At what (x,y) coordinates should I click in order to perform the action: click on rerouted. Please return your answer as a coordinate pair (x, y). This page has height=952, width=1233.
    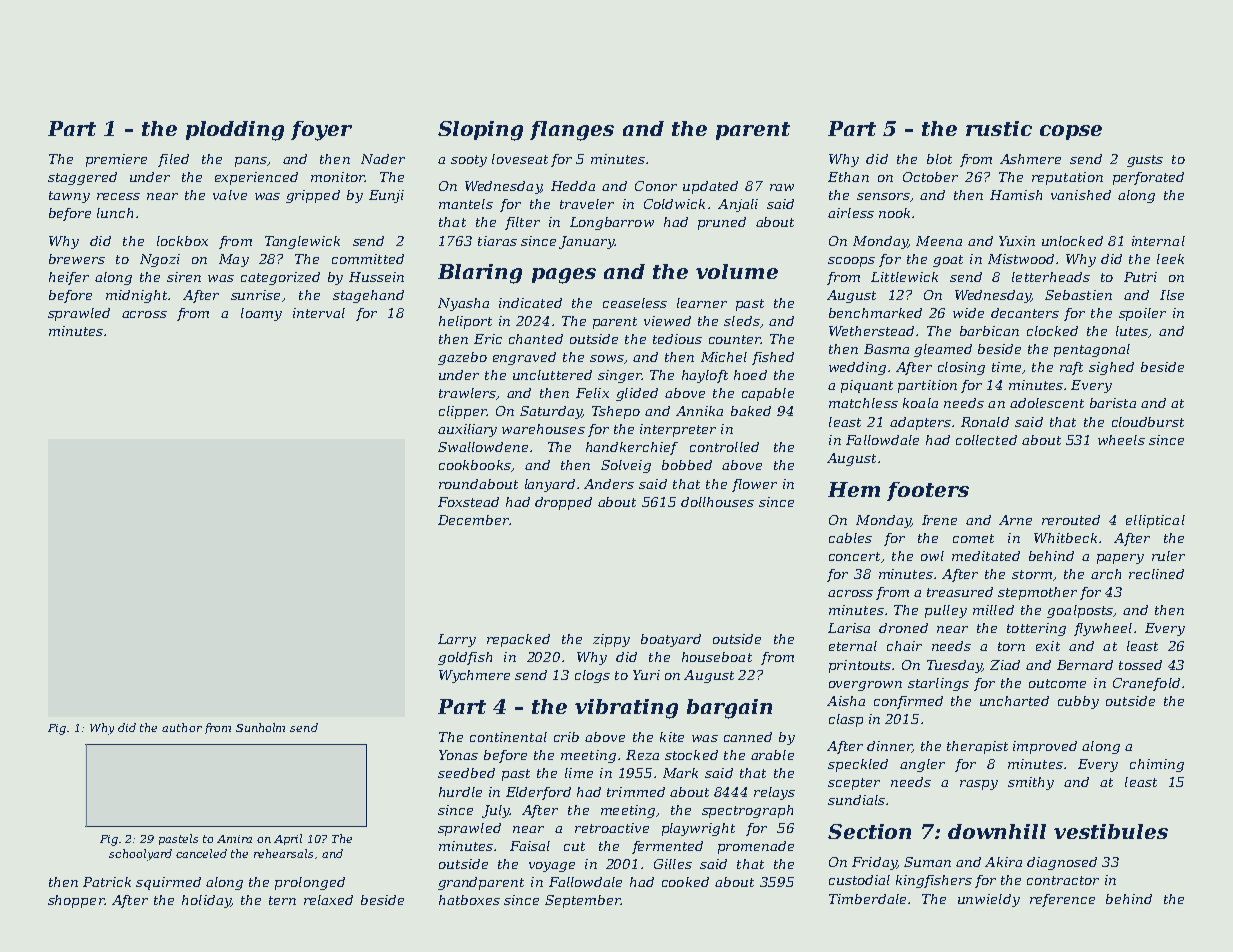
    Looking at the image, I should click on (1071, 520).
